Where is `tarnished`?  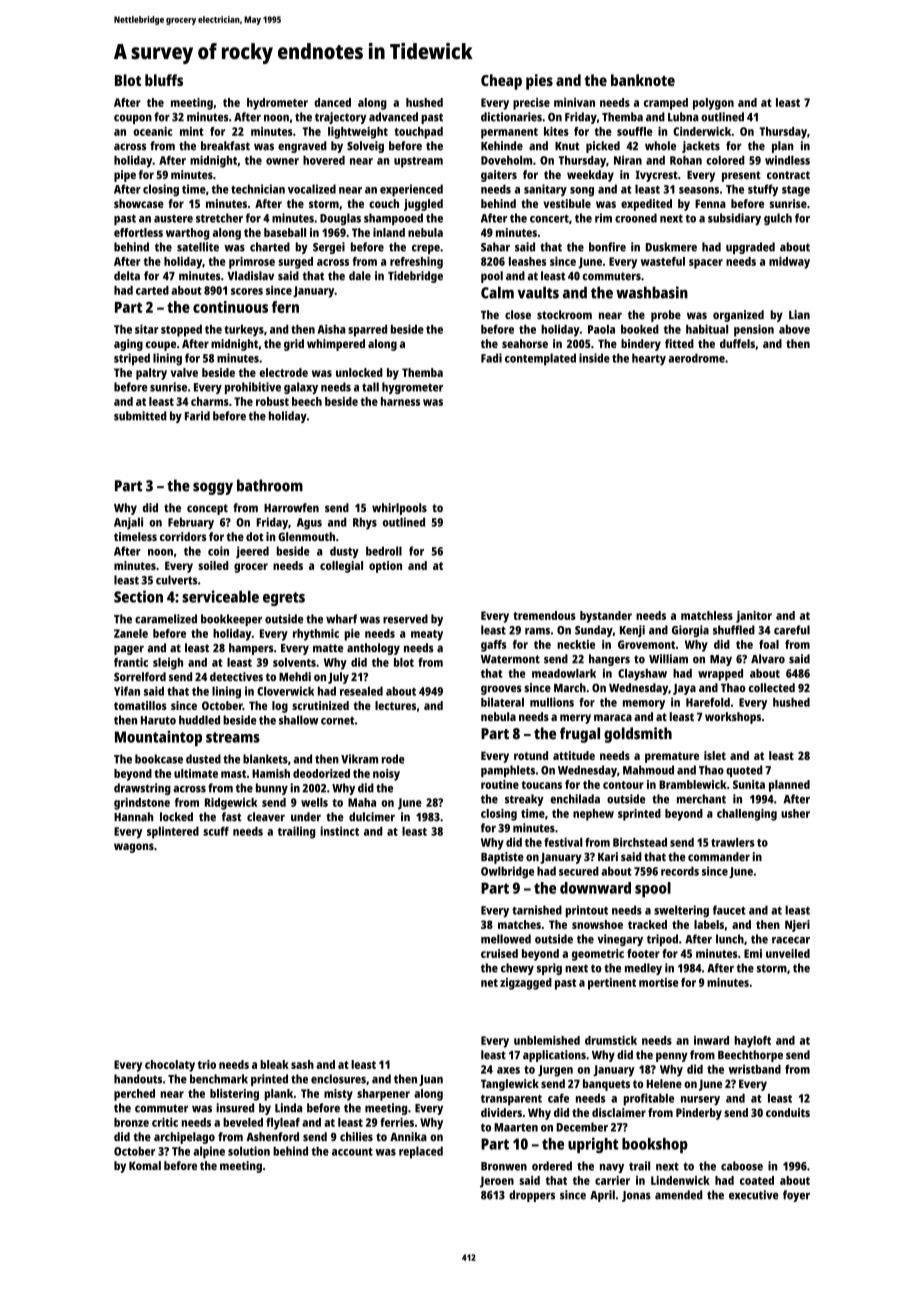
tarnished is located at coordinates (537, 910).
